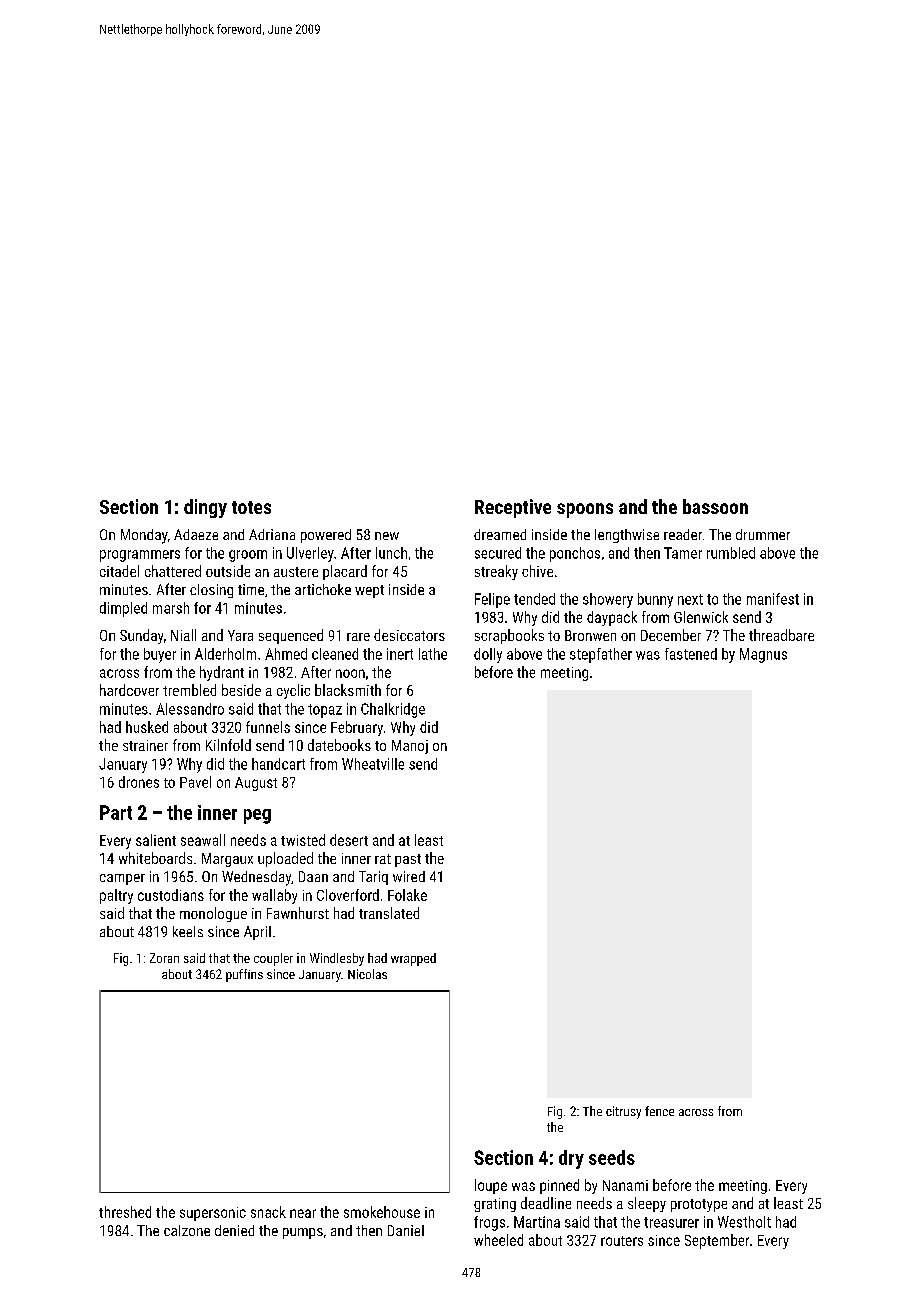  I want to click on Manoj, so click(410, 747).
